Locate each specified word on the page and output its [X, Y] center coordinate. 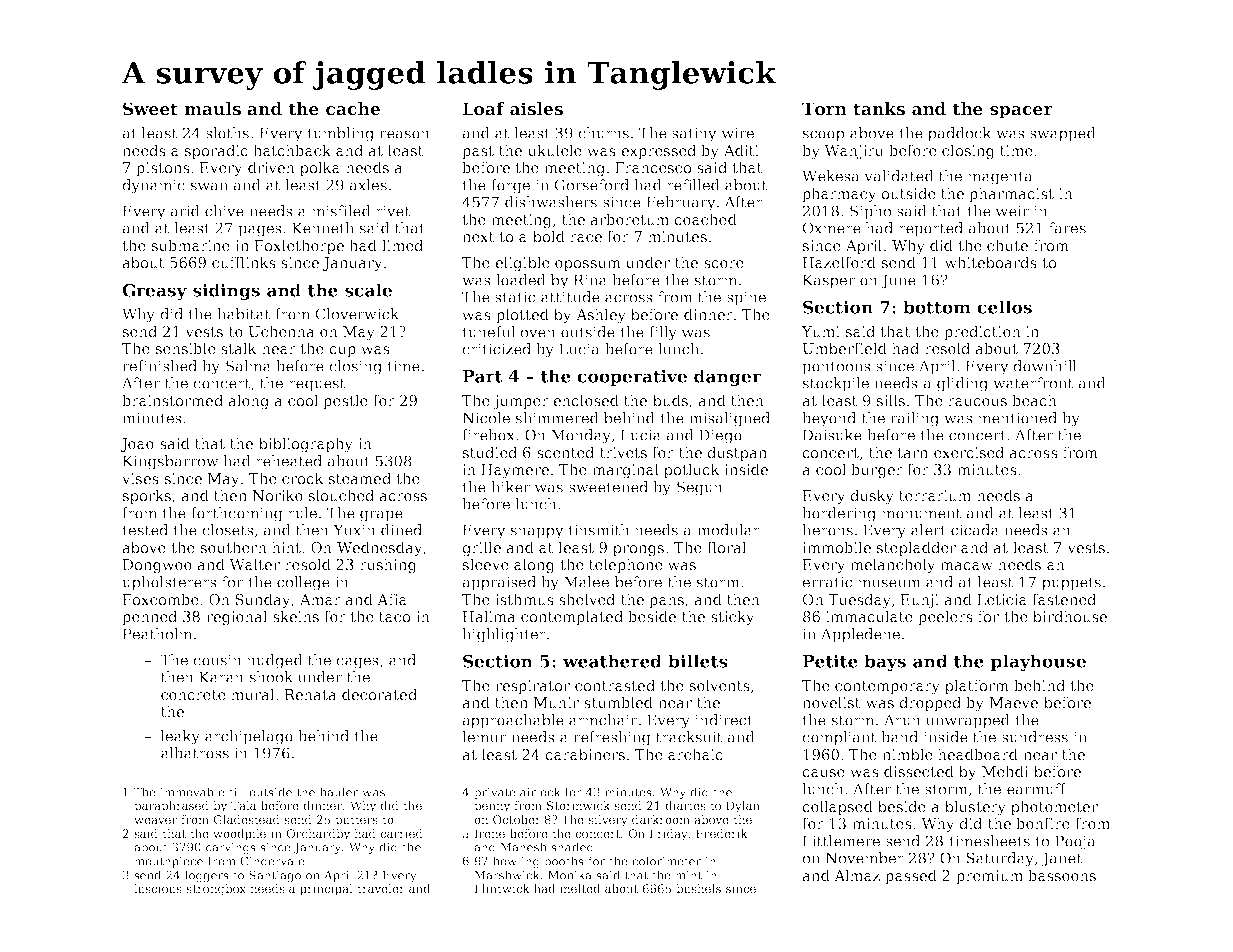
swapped [1063, 134]
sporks [147, 496]
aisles [536, 109]
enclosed [586, 400]
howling [516, 862]
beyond [829, 419]
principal [326, 890]
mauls [212, 109]
